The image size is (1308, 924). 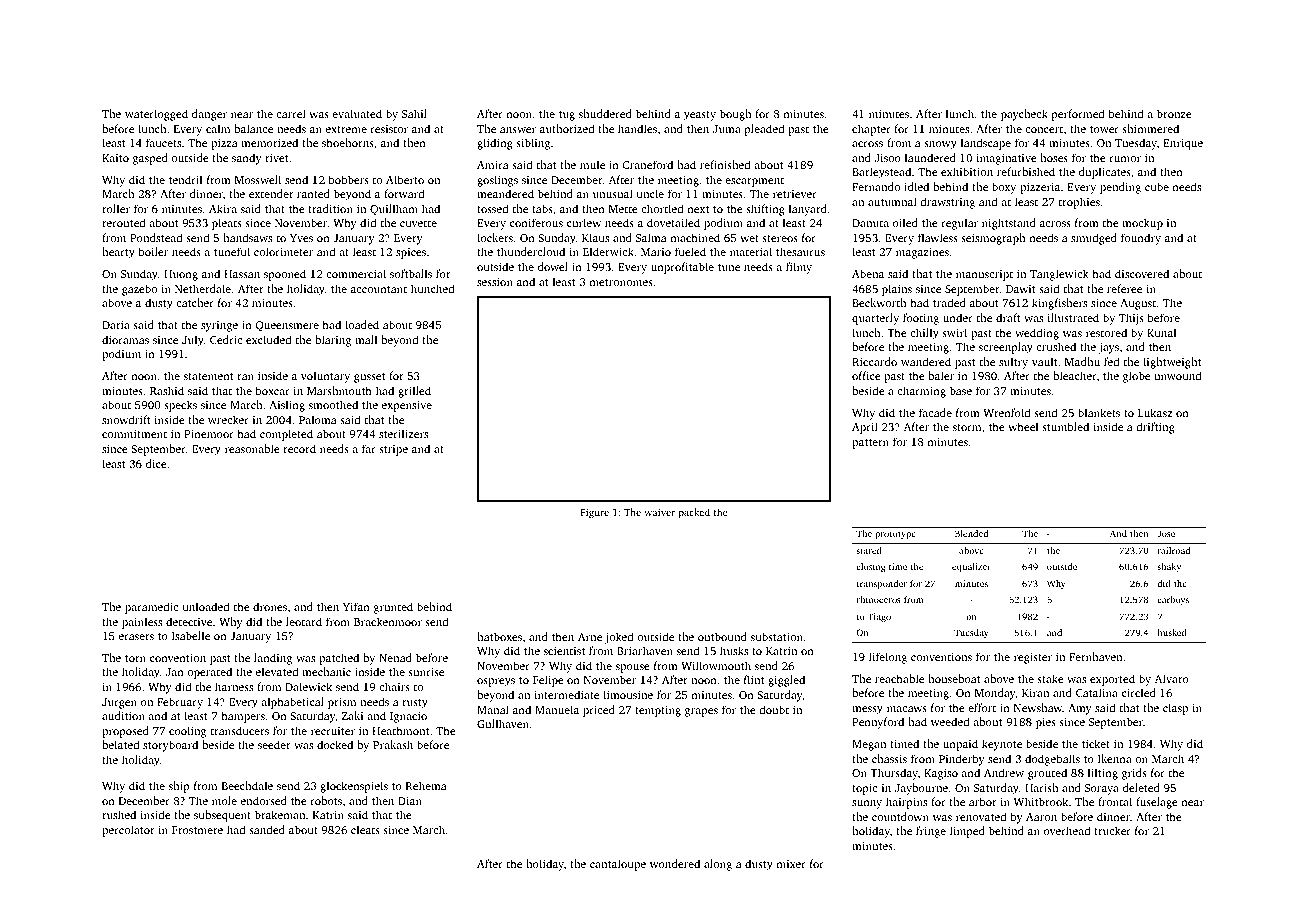 What do you see at coordinates (128, 831) in the screenshot?
I see `percolator` at bounding box center [128, 831].
